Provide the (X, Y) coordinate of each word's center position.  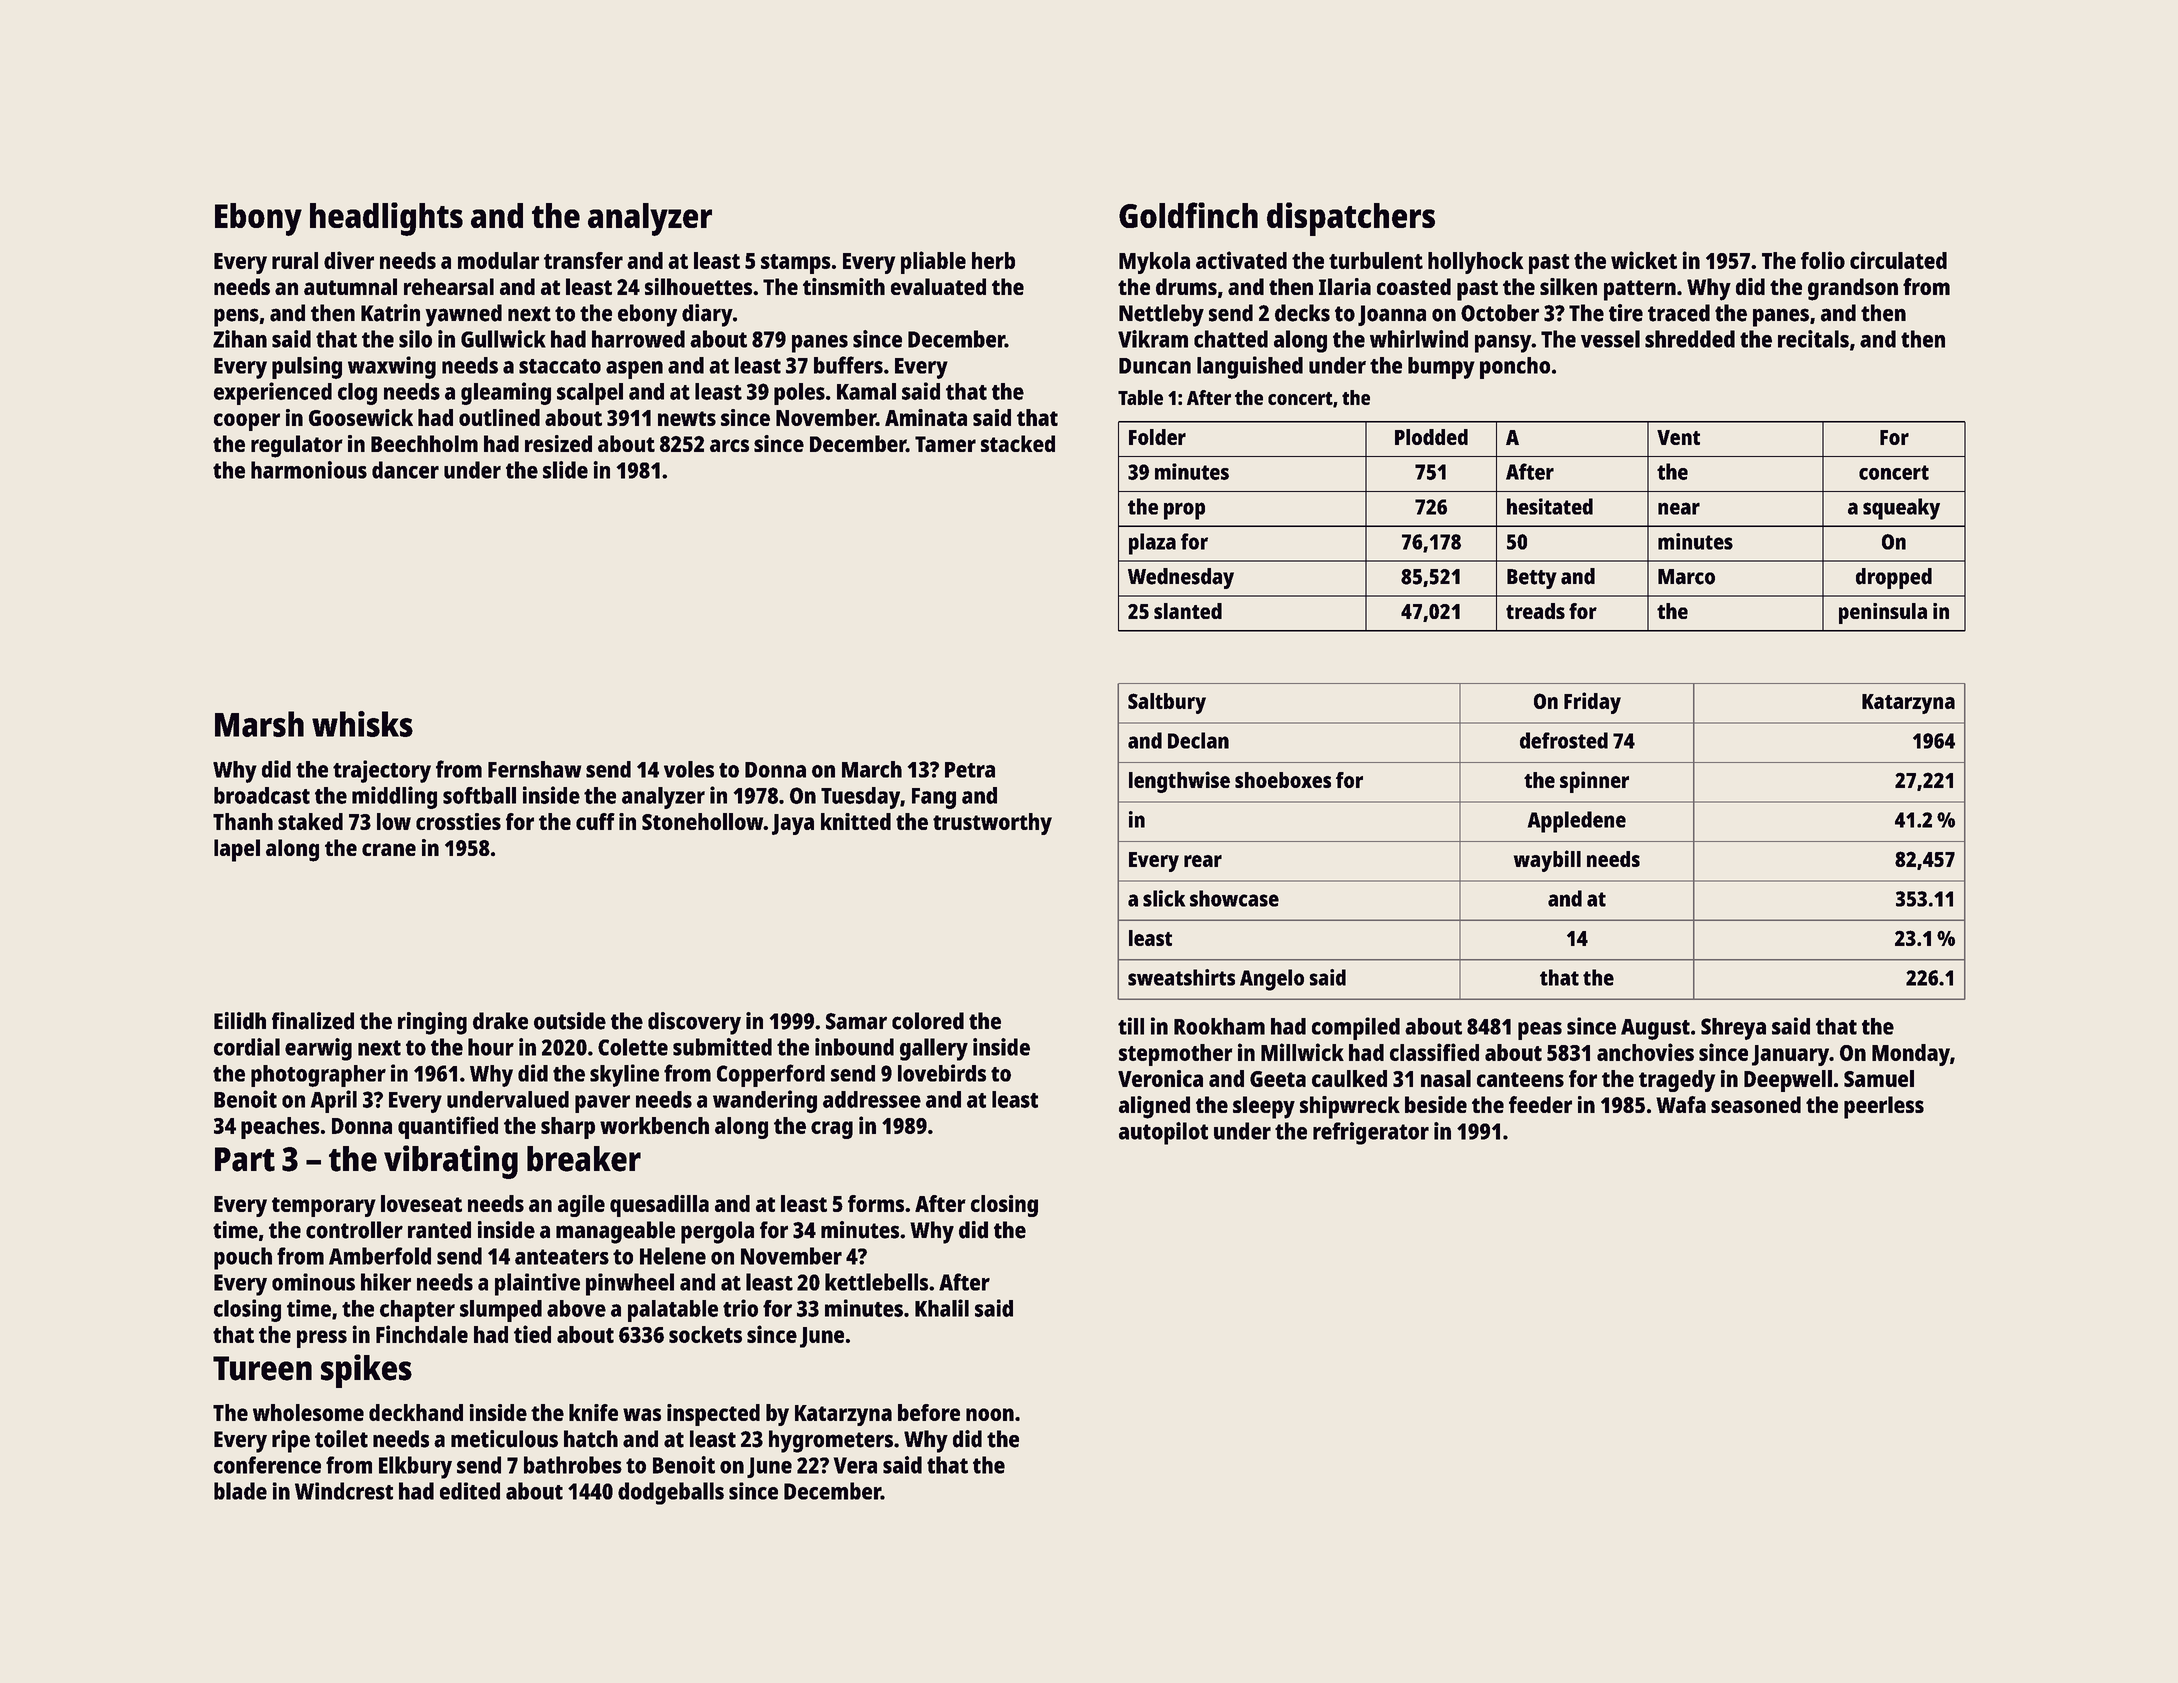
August (1655, 1029)
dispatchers (1351, 219)
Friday (1592, 703)
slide (565, 470)
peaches (280, 1128)
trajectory (382, 771)
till (1131, 1026)
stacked (1018, 443)
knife (593, 1412)
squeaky (1901, 509)
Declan (1198, 740)
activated (1241, 260)
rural (295, 260)
